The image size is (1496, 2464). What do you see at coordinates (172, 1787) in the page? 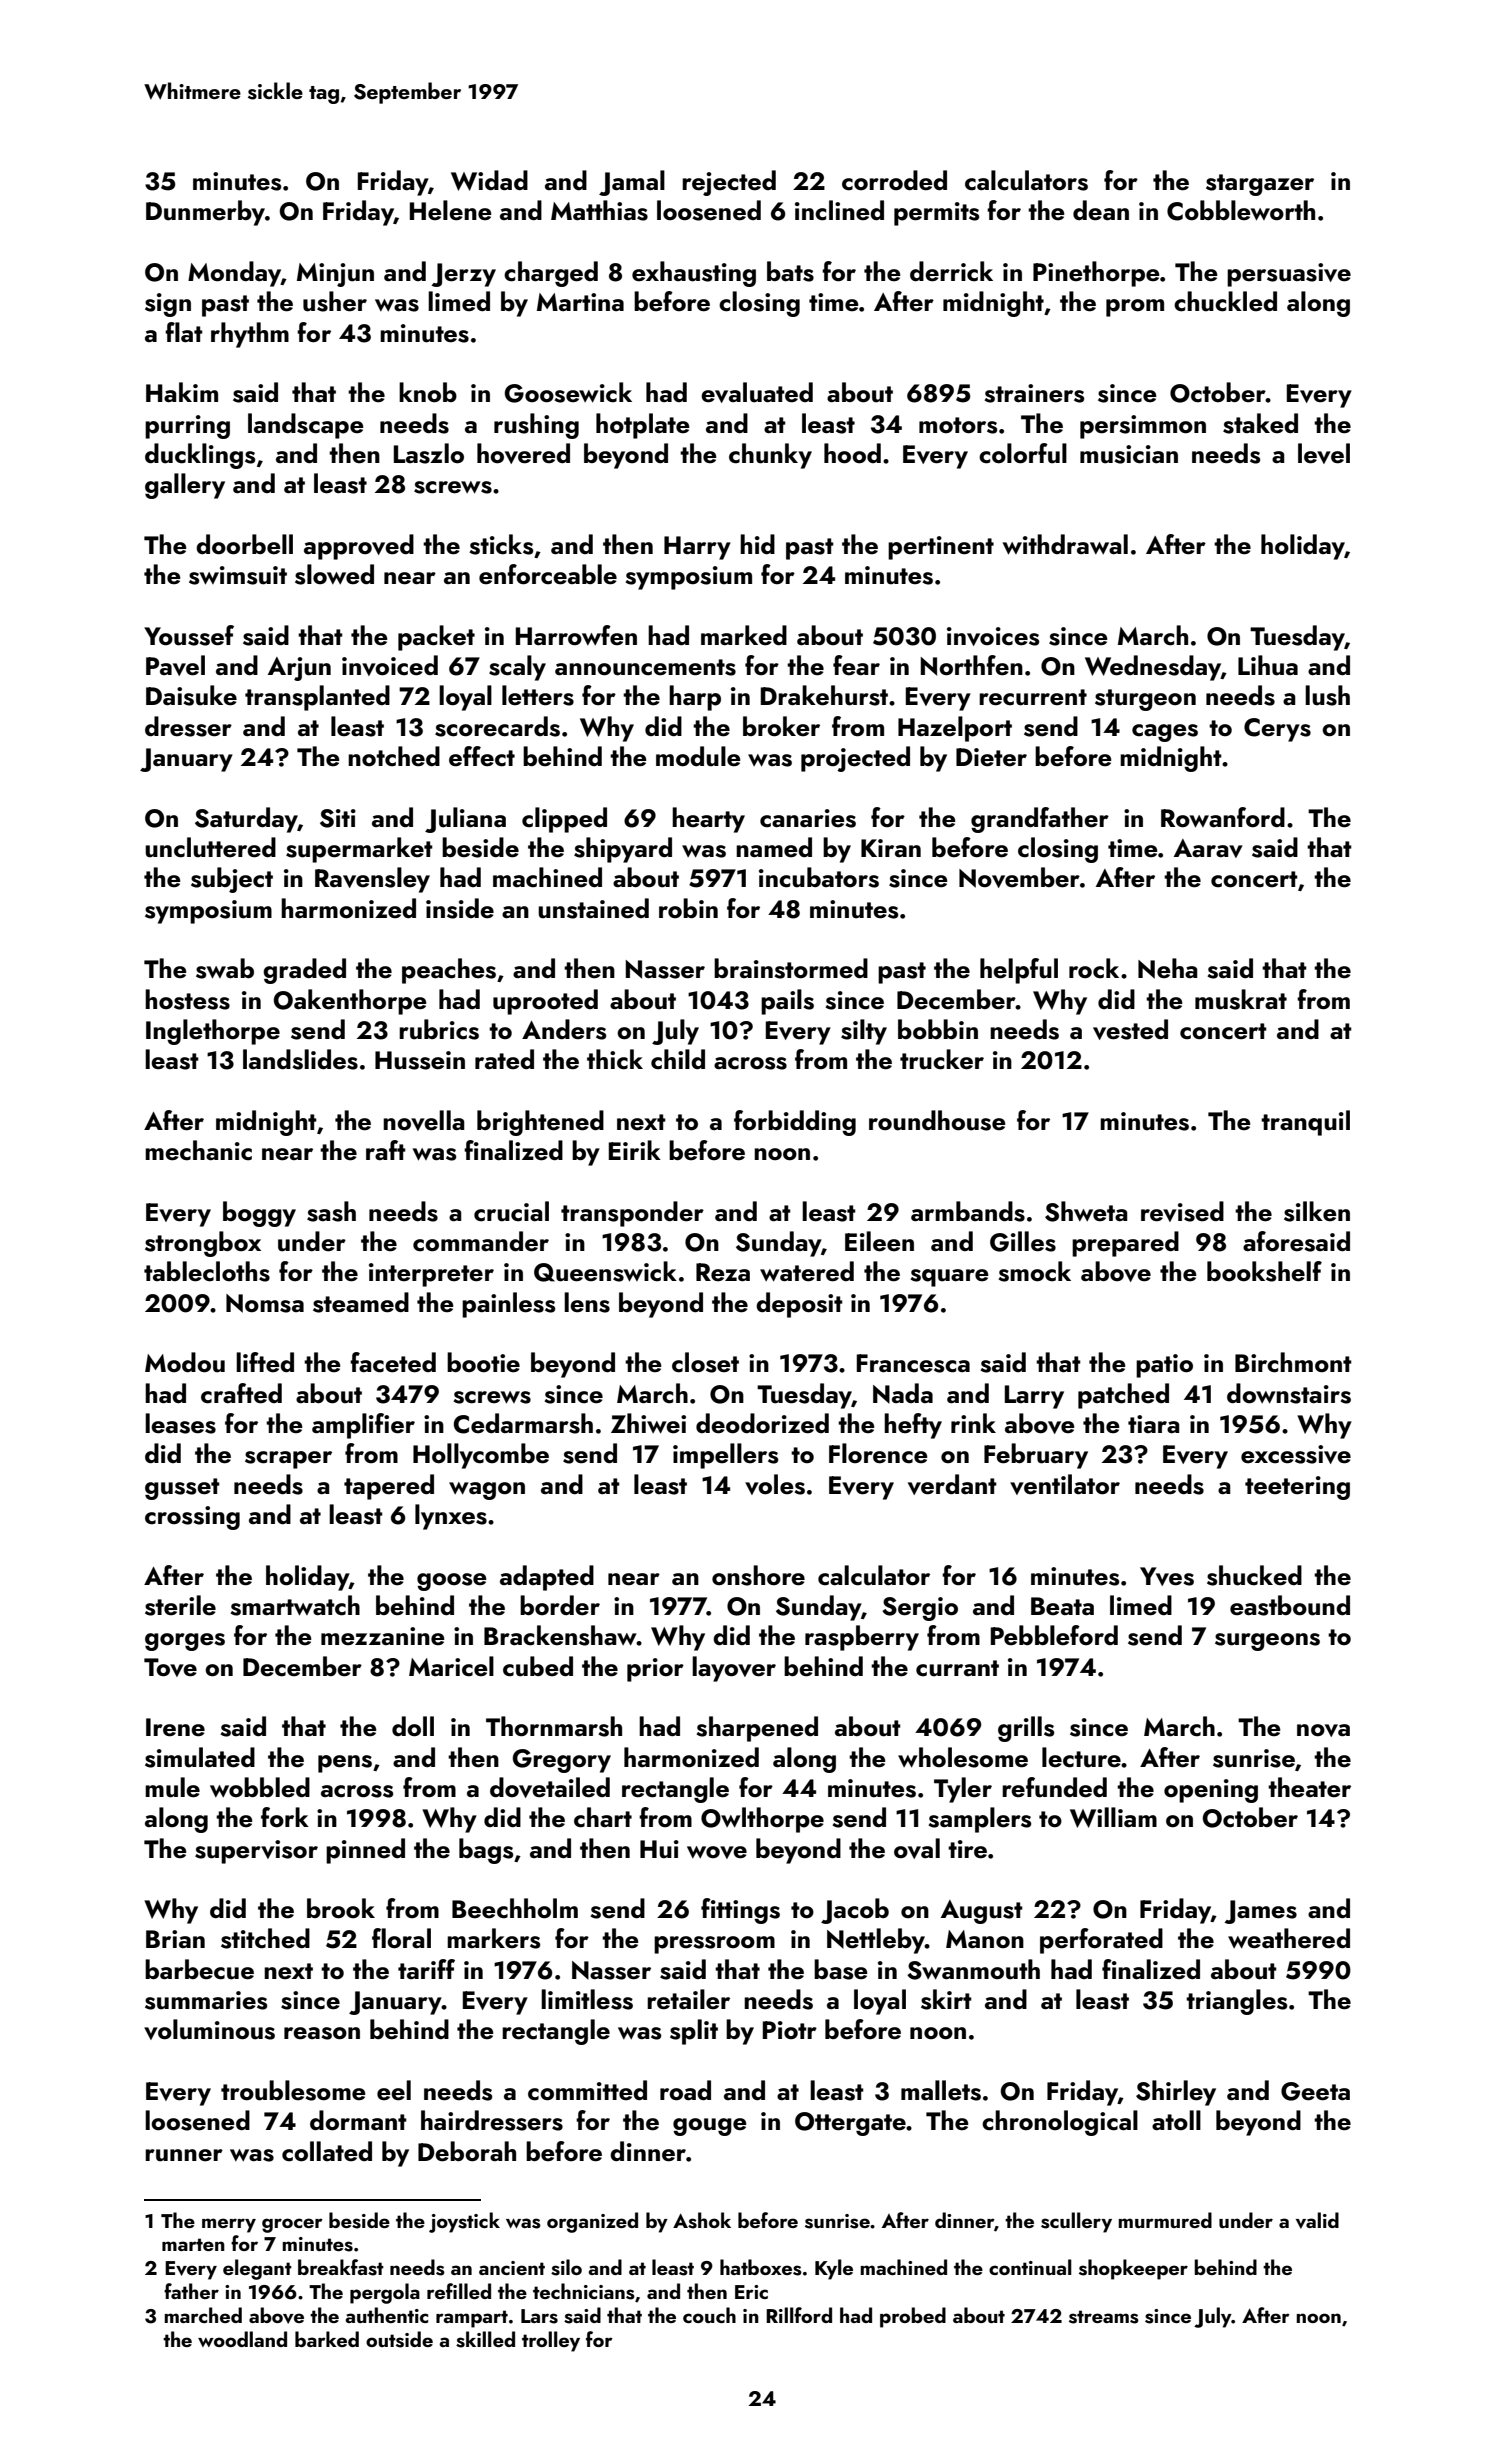
I see `mule` at bounding box center [172, 1787].
